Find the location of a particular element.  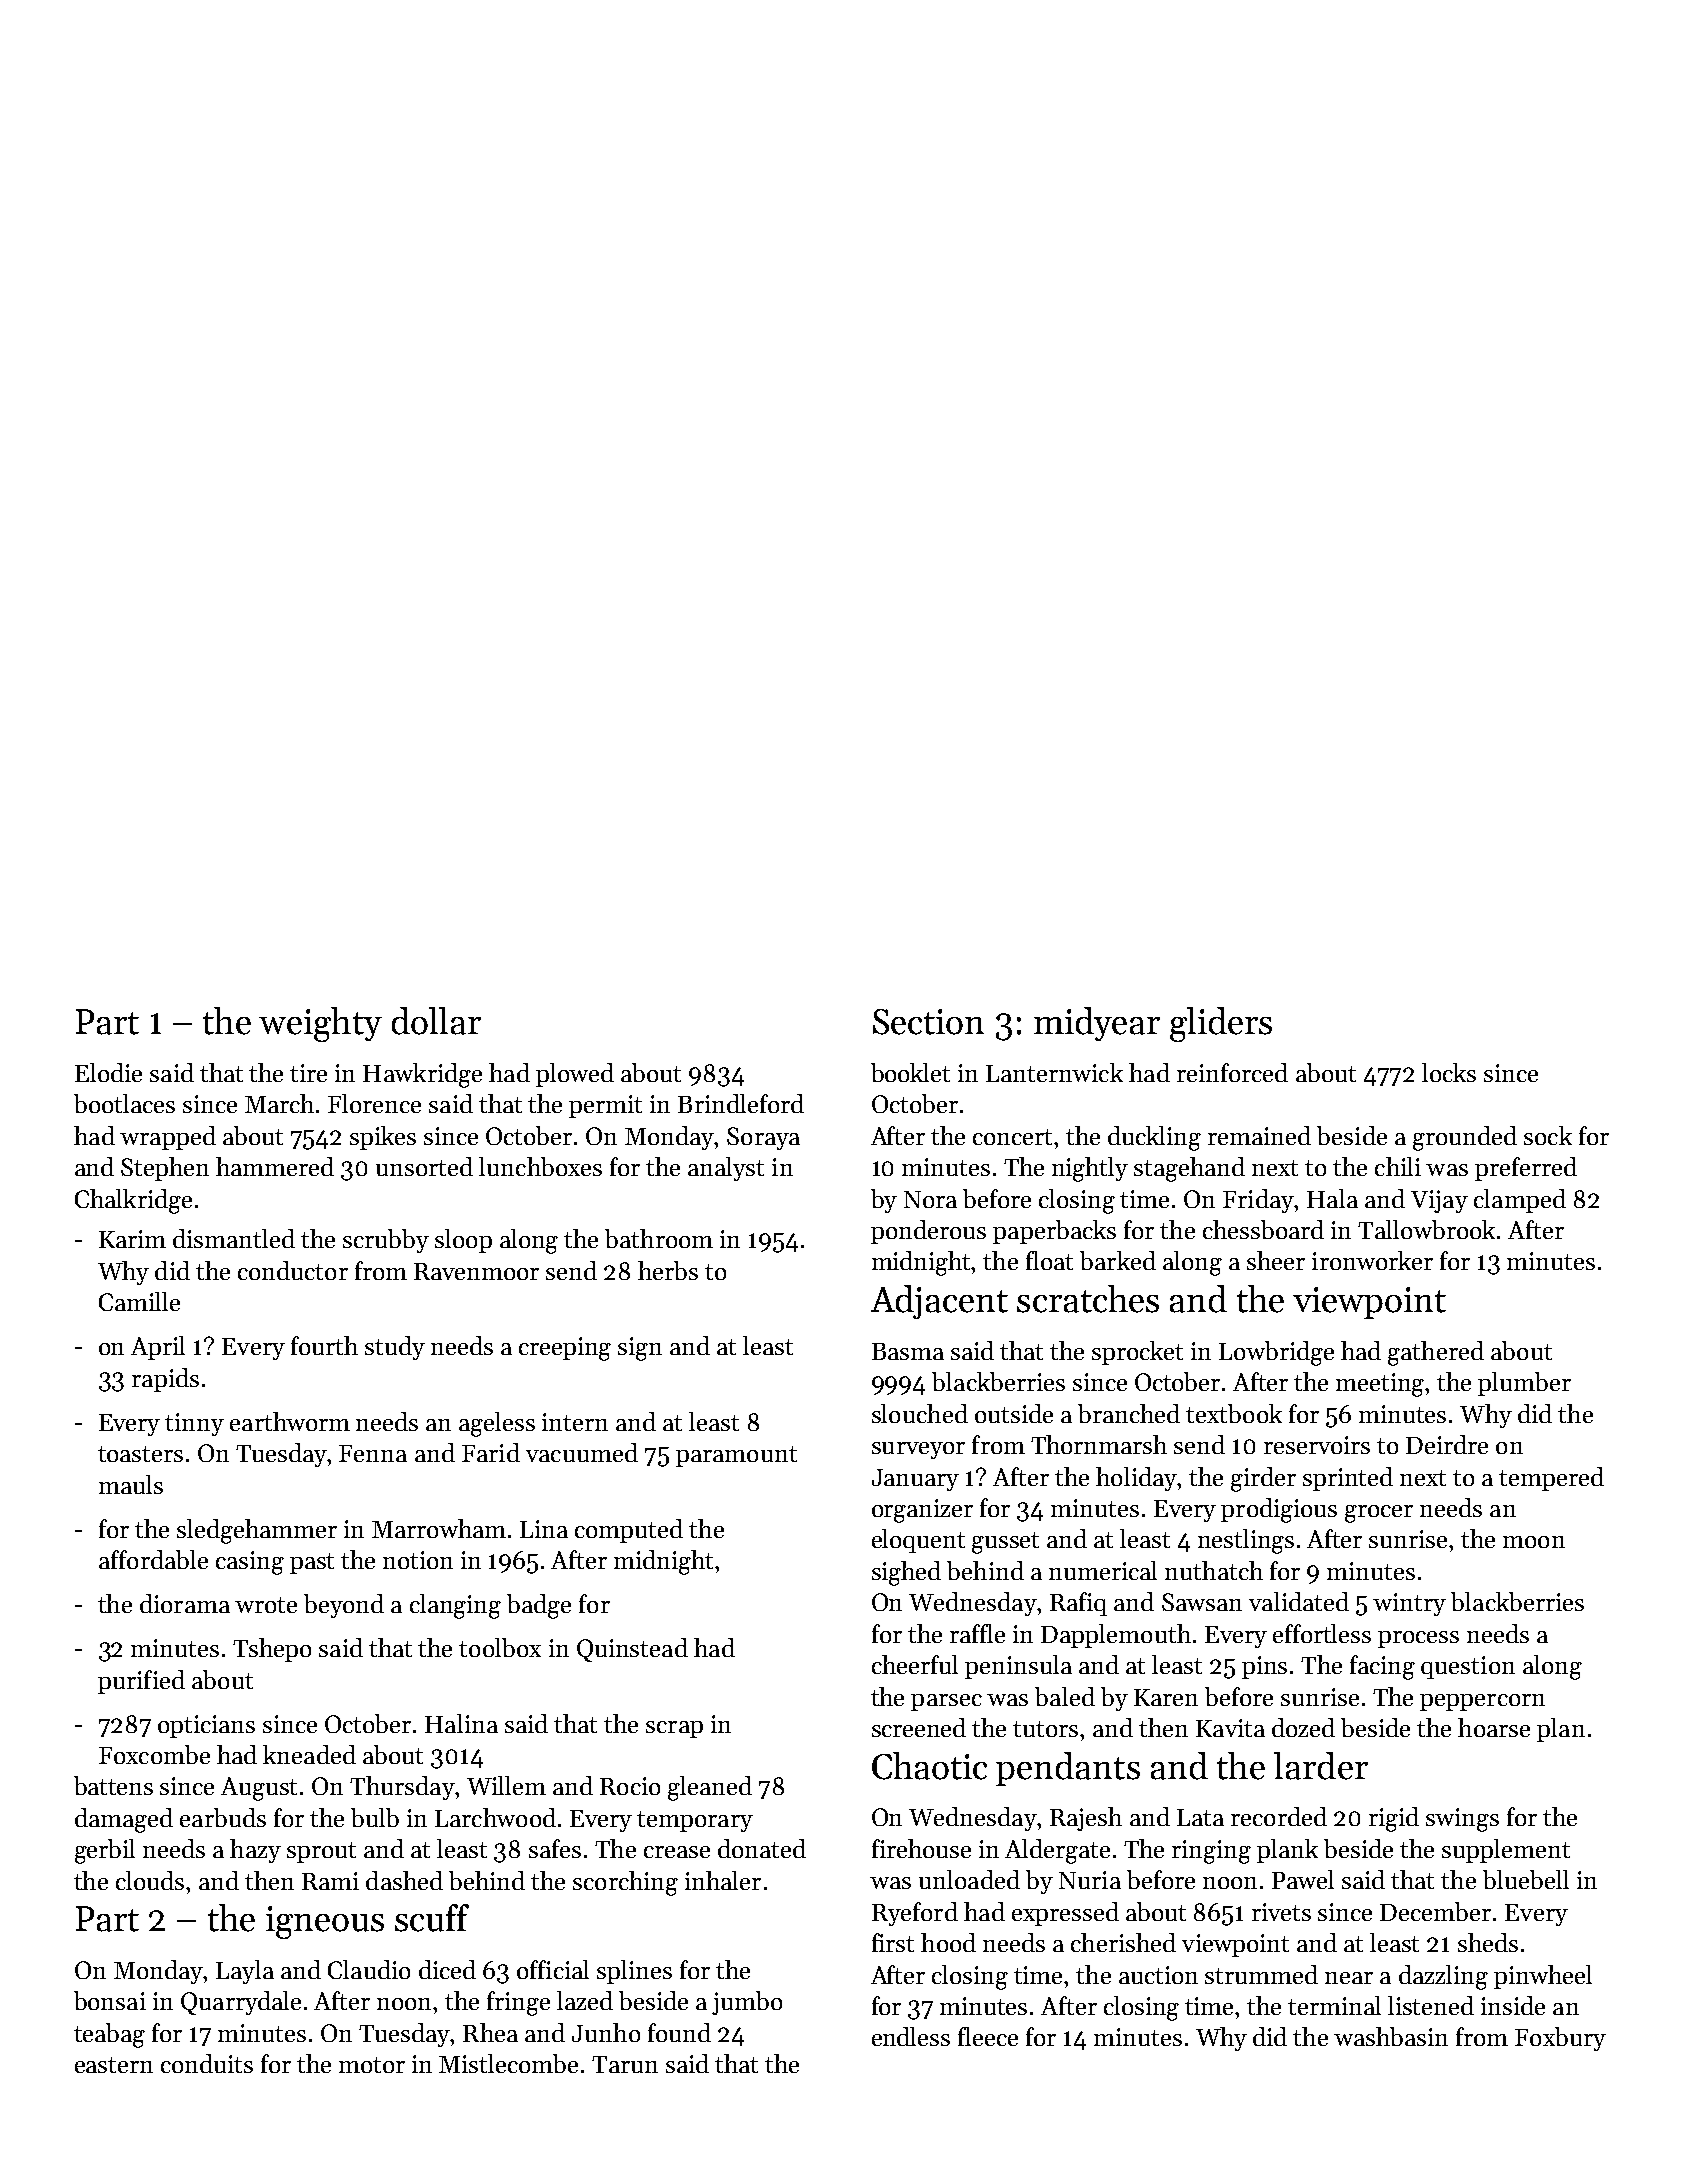

Tarun is located at coordinates (625, 2064).
